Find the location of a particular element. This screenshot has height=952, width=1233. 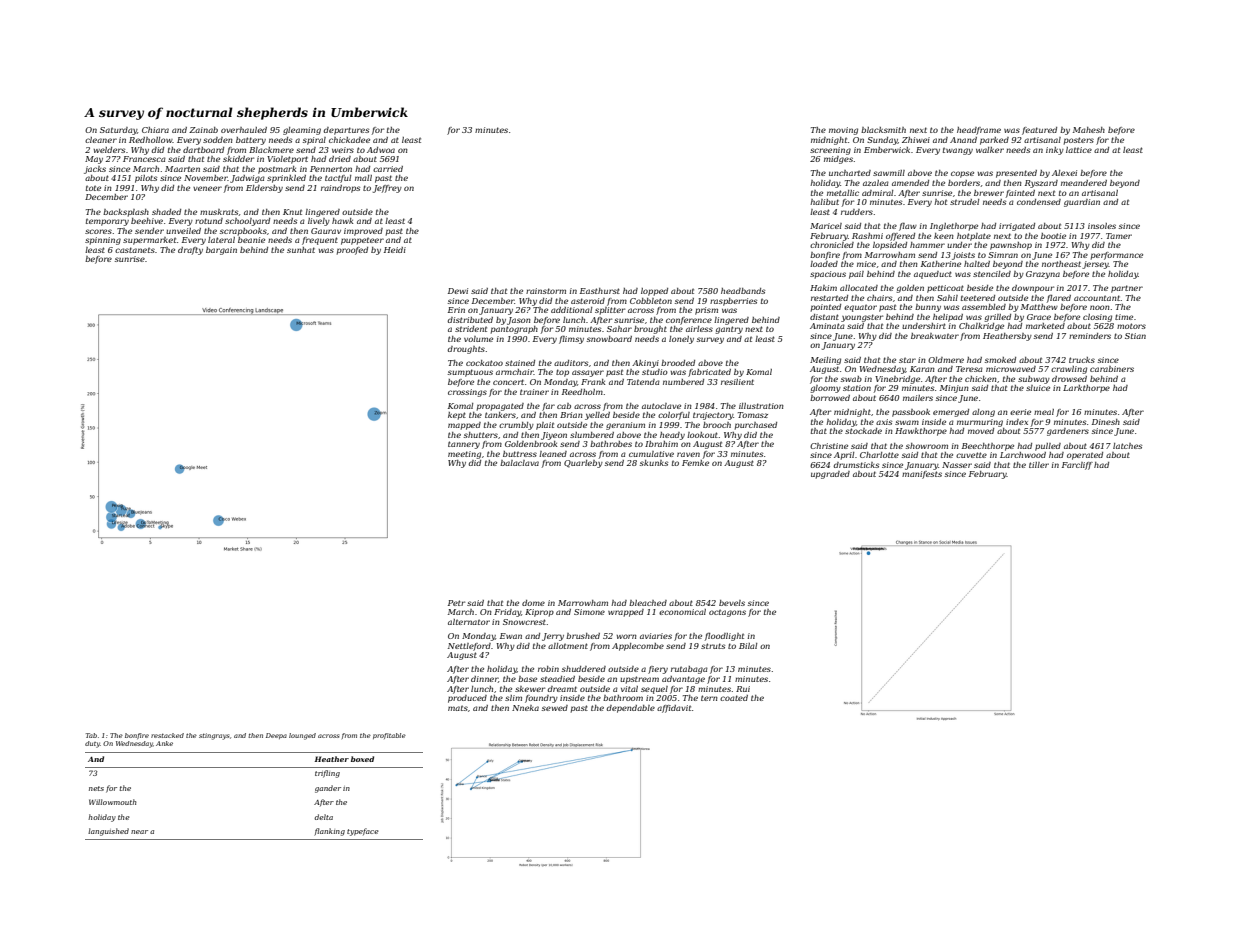

mapped is located at coordinates (464, 426).
